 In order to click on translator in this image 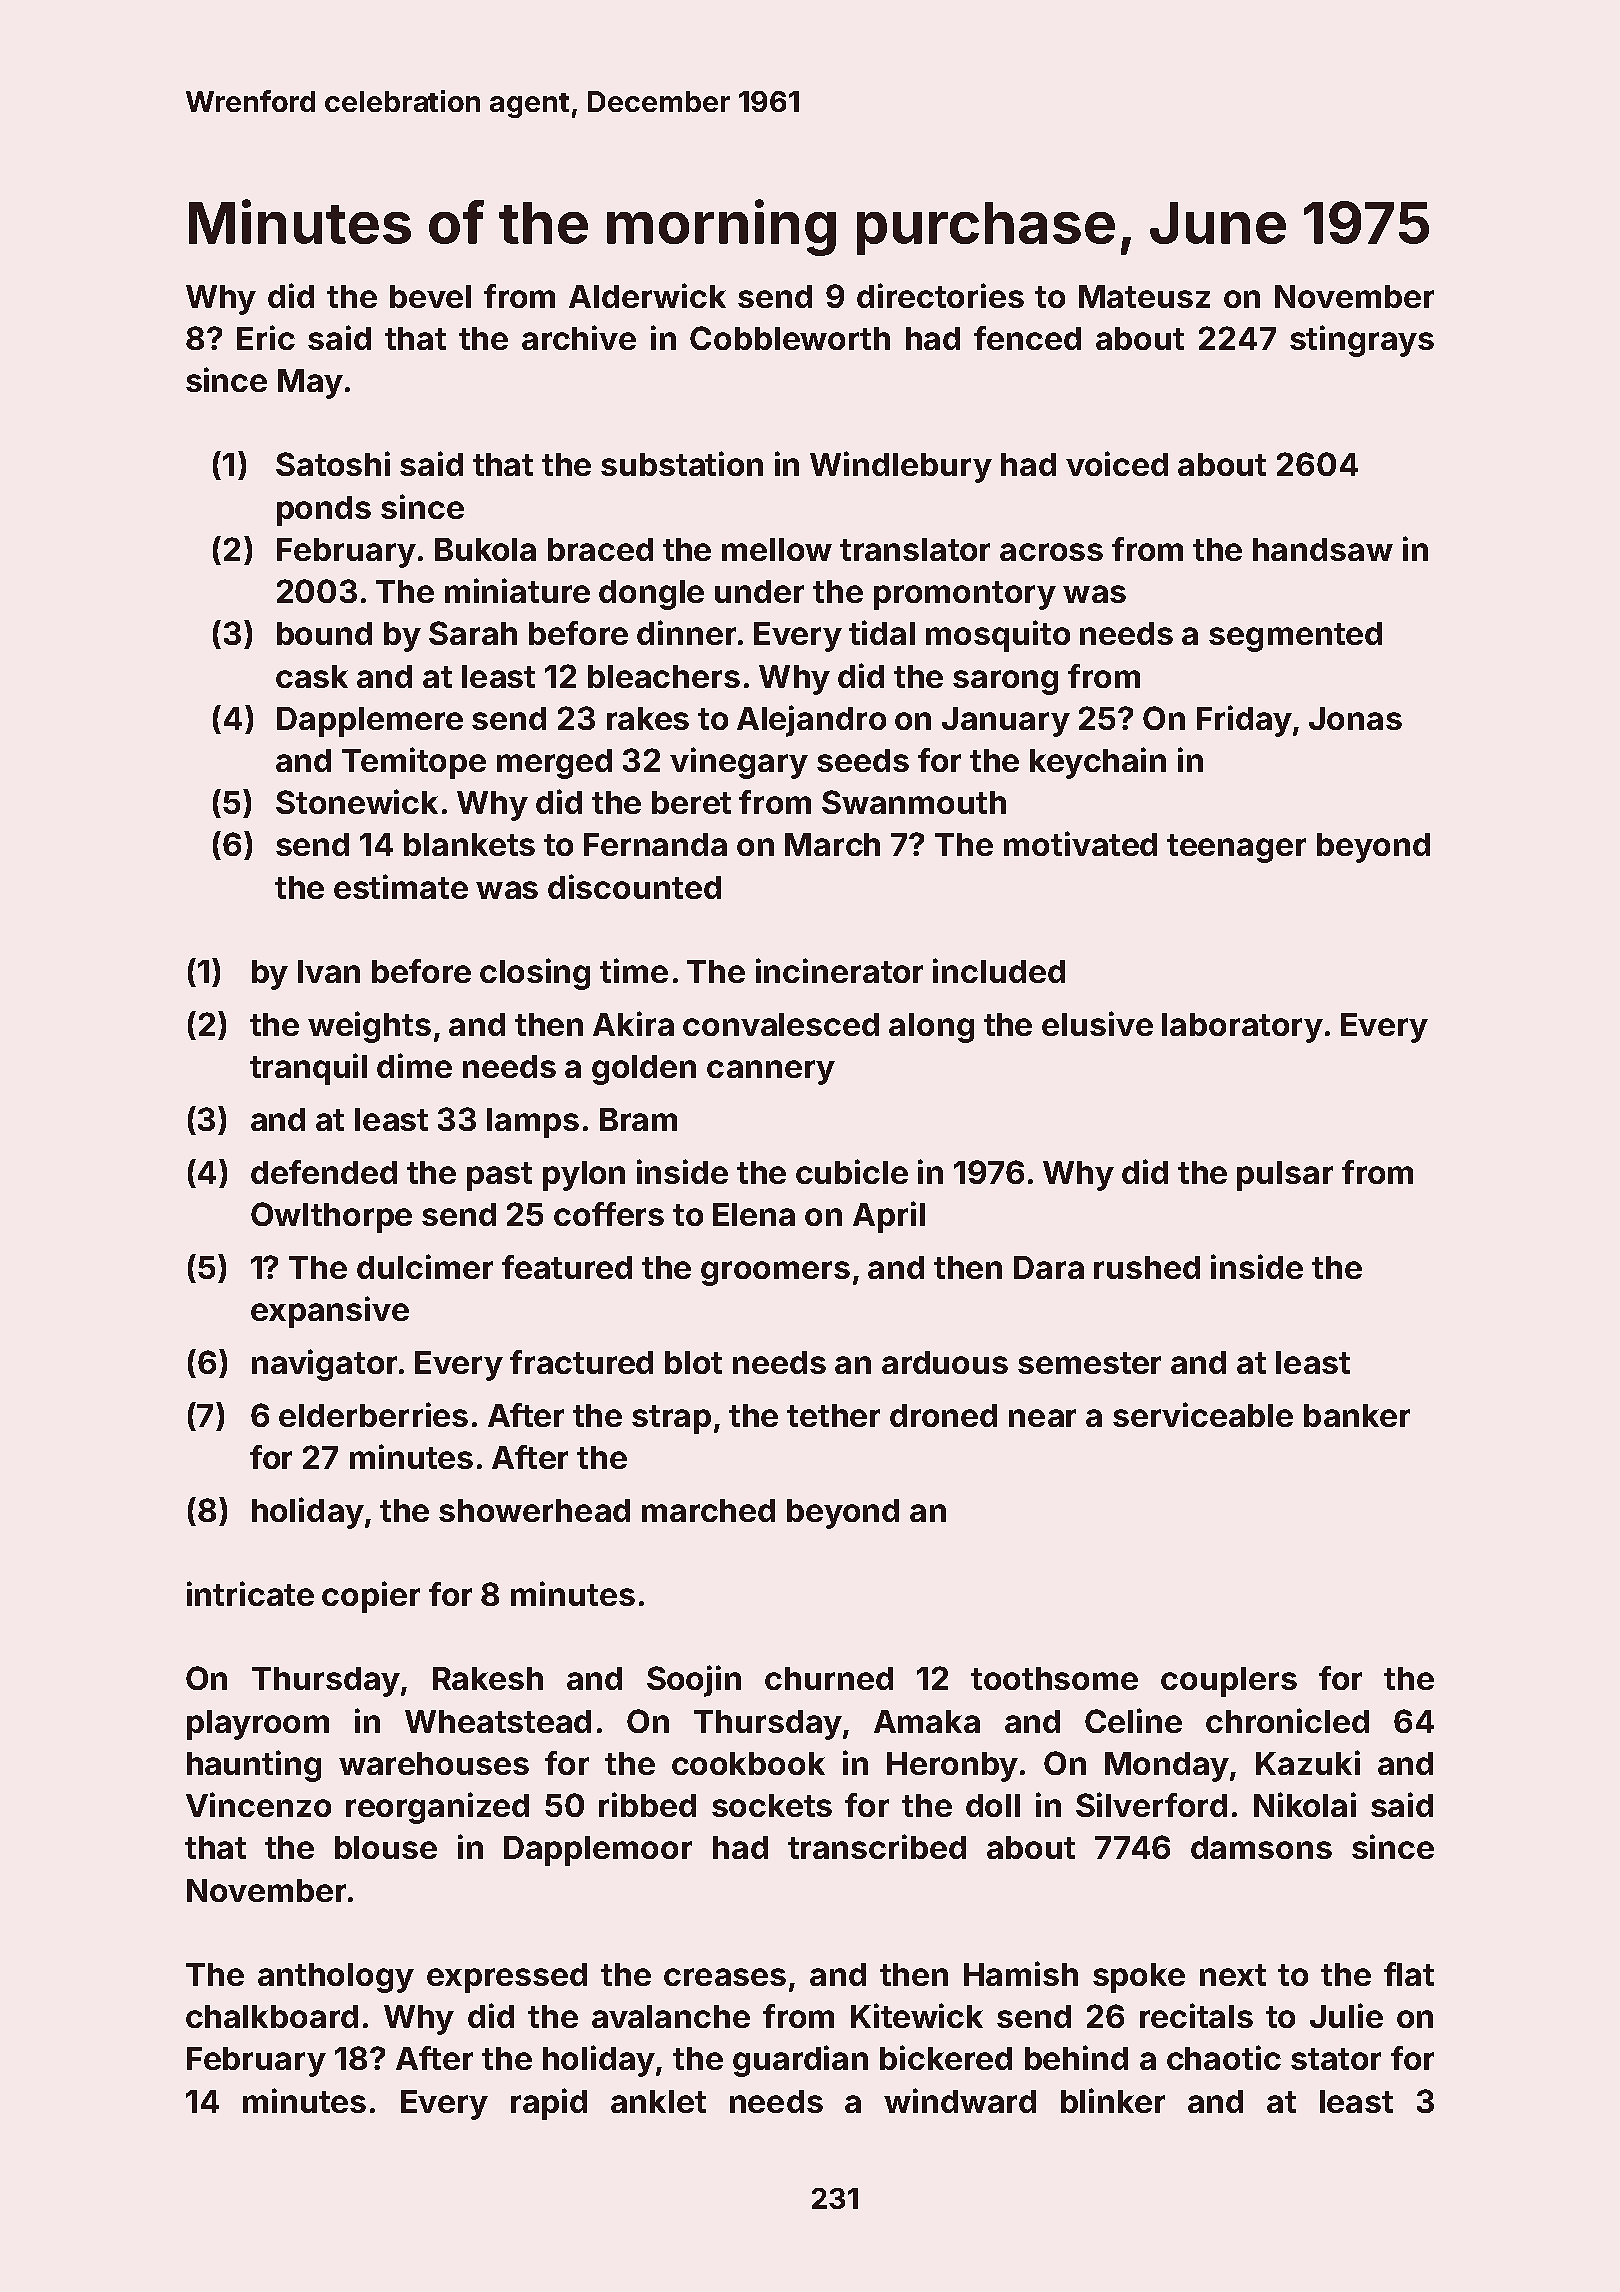, I will do `click(915, 549)`.
